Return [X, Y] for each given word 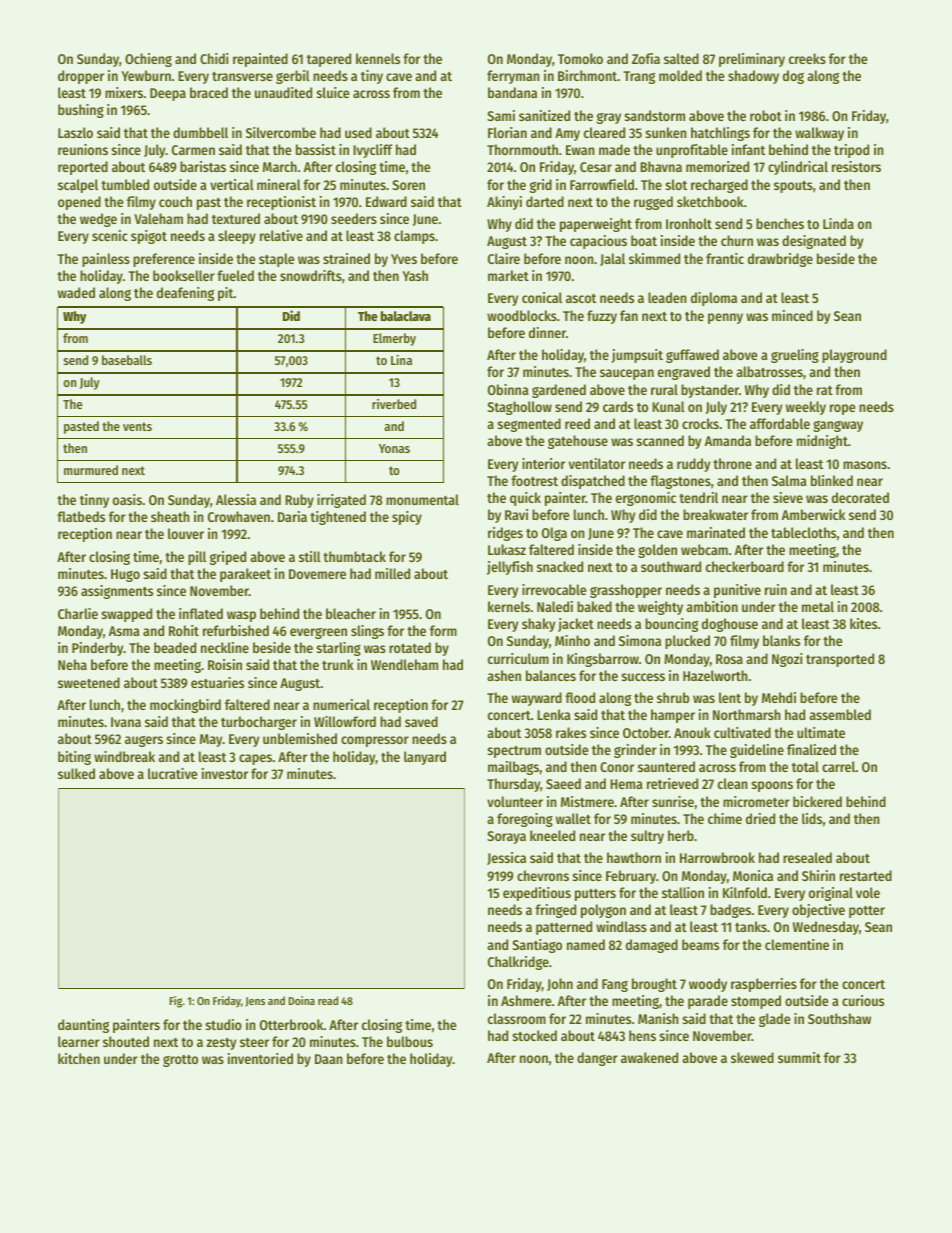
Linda [838, 223]
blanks [781, 640]
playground [854, 356]
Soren [408, 185]
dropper [81, 77]
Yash [415, 275]
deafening [185, 294]
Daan [329, 1059]
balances [551, 675]
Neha [72, 664]
